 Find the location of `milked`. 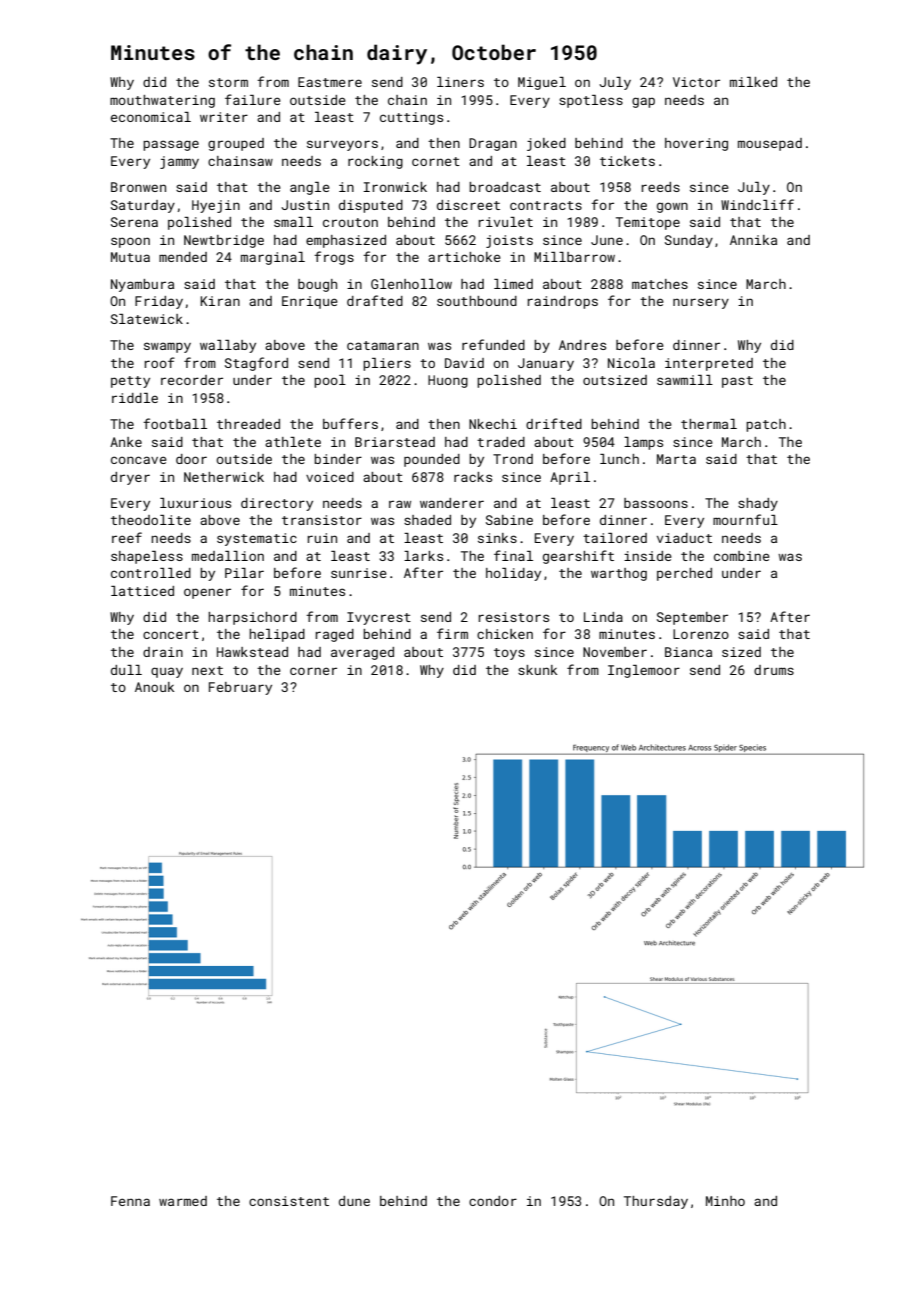

milked is located at coordinates (753, 82).
